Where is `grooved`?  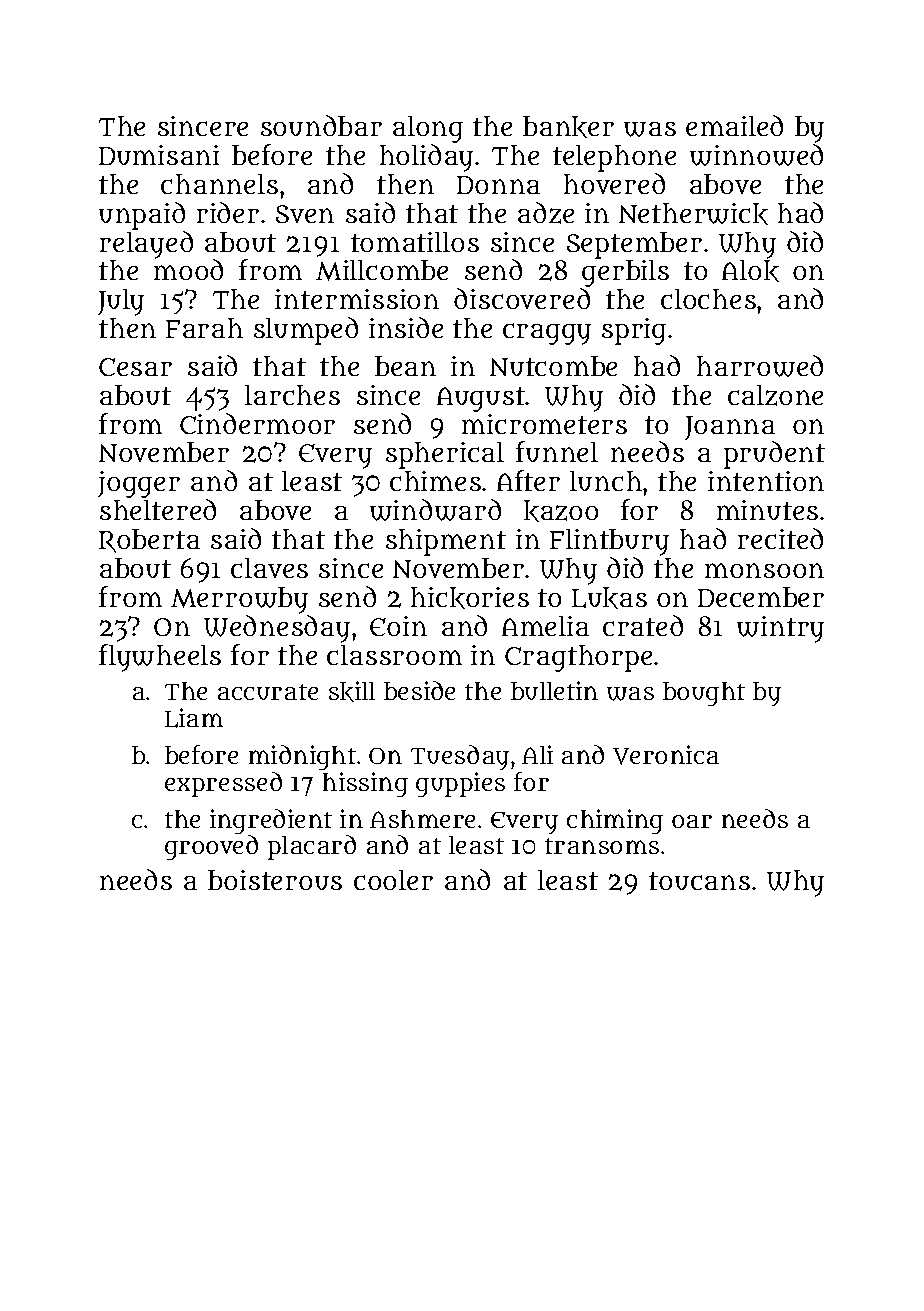
grooved is located at coordinates (211, 847).
